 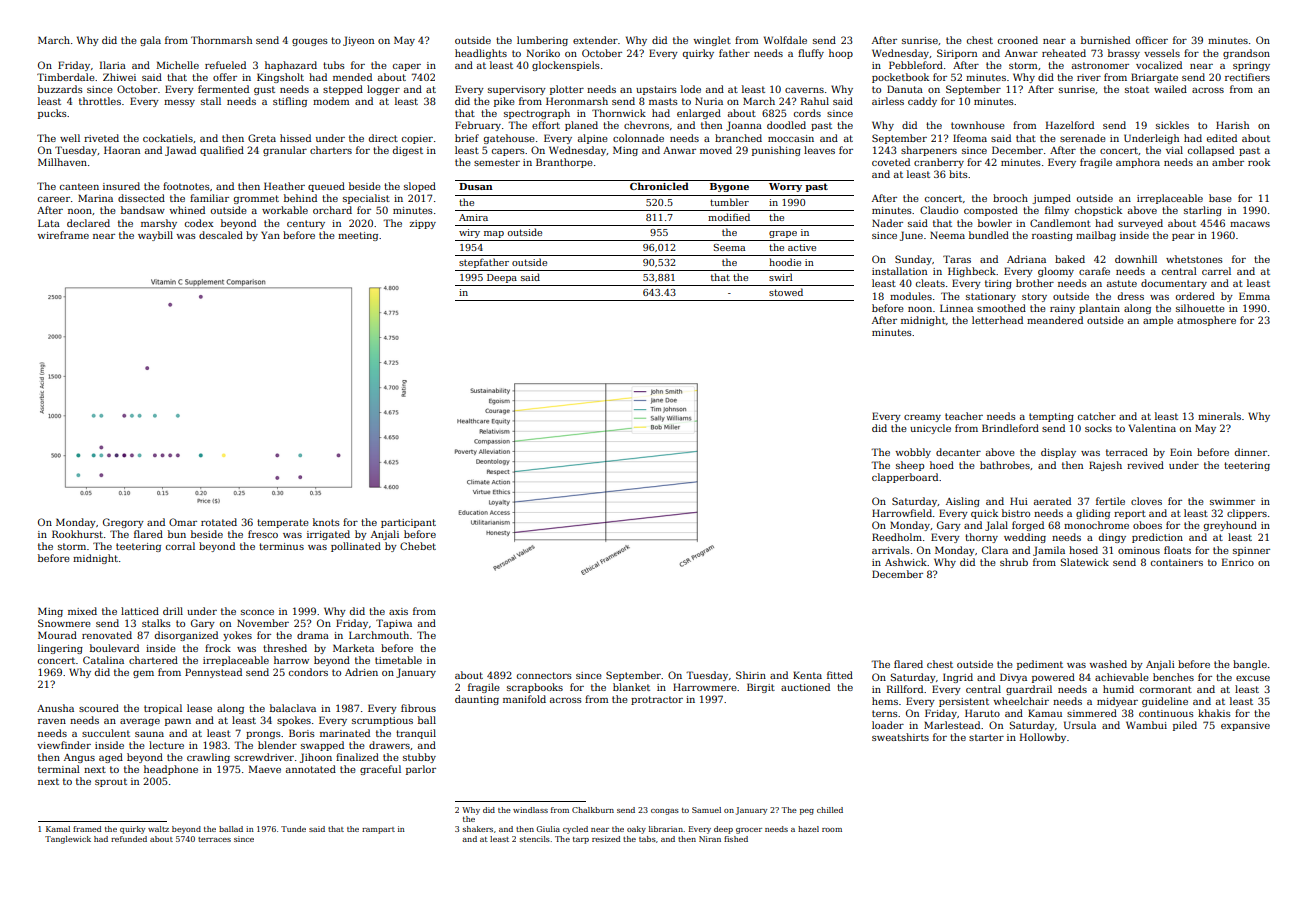 I want to click on axis, so click(x=398, y=611).
